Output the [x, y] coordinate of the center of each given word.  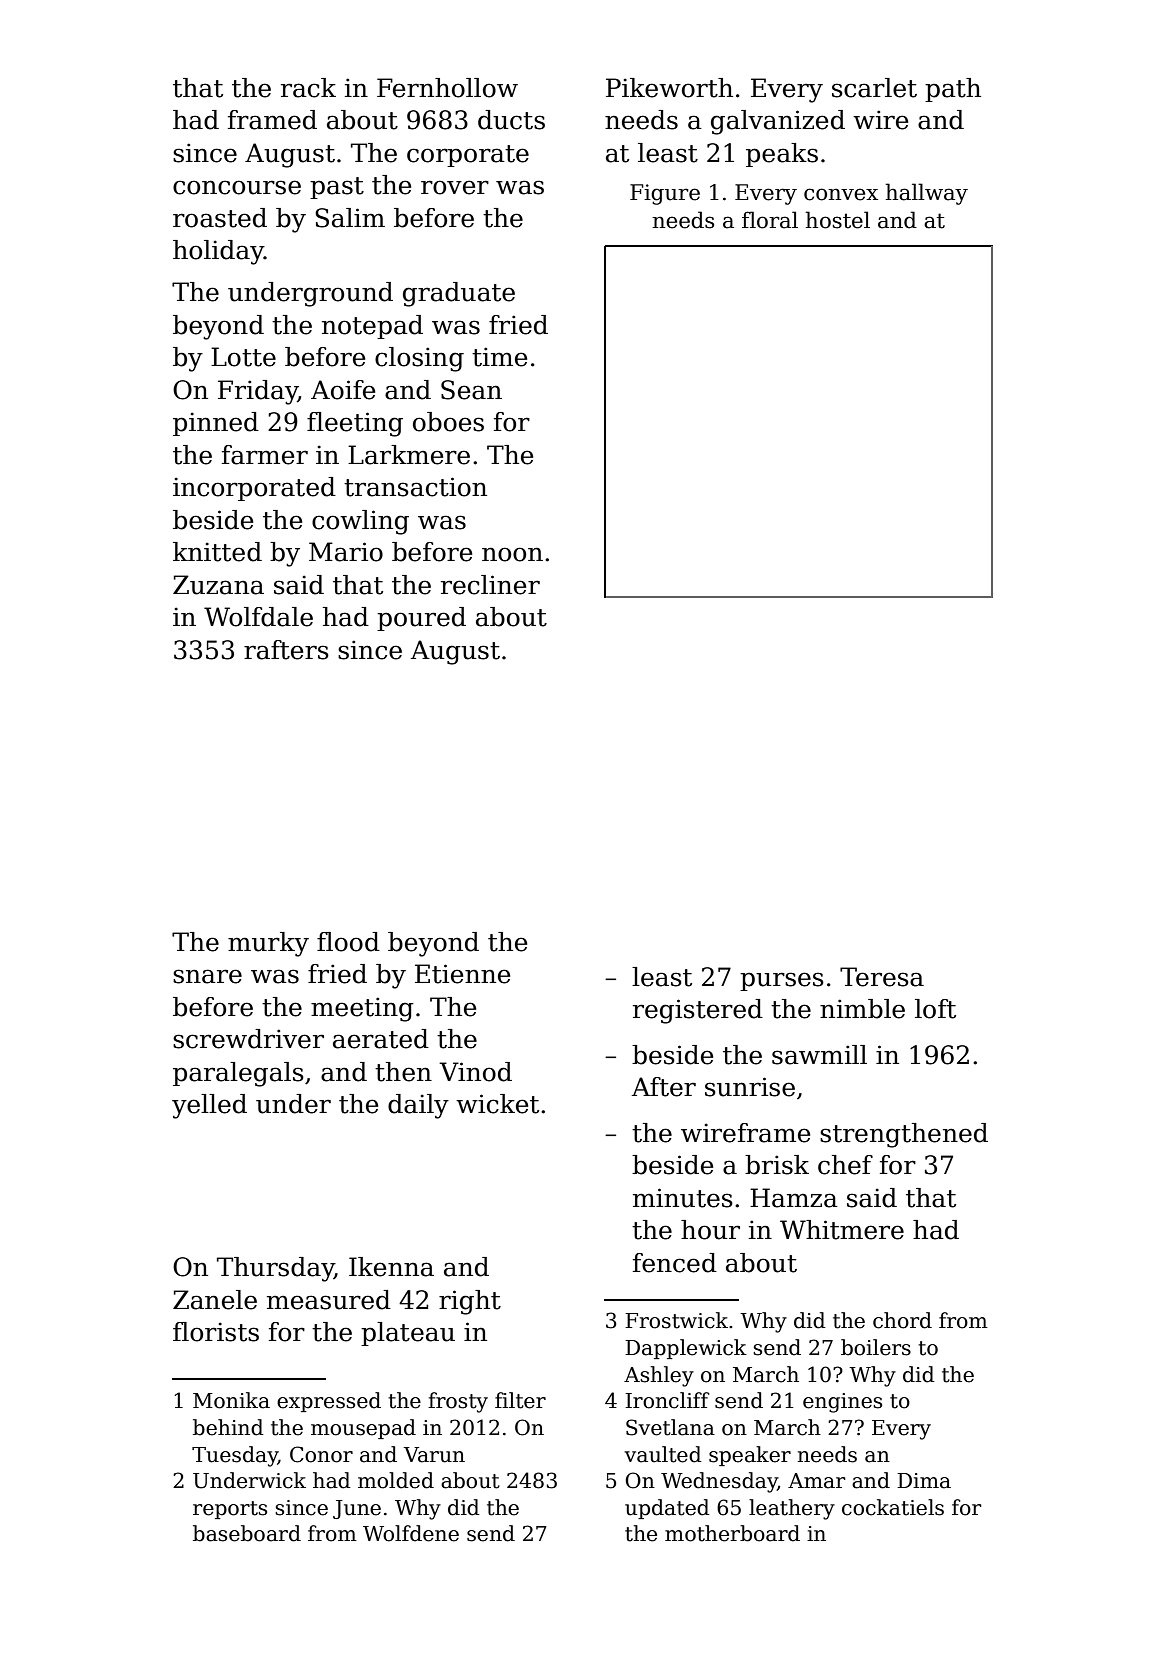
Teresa [882, 977]
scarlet [874, 88]
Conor [321, 1454]
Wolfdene [411, 1533]
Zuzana [218, 585]
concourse [237, 187]
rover [455, 187]
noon [512, 554]
